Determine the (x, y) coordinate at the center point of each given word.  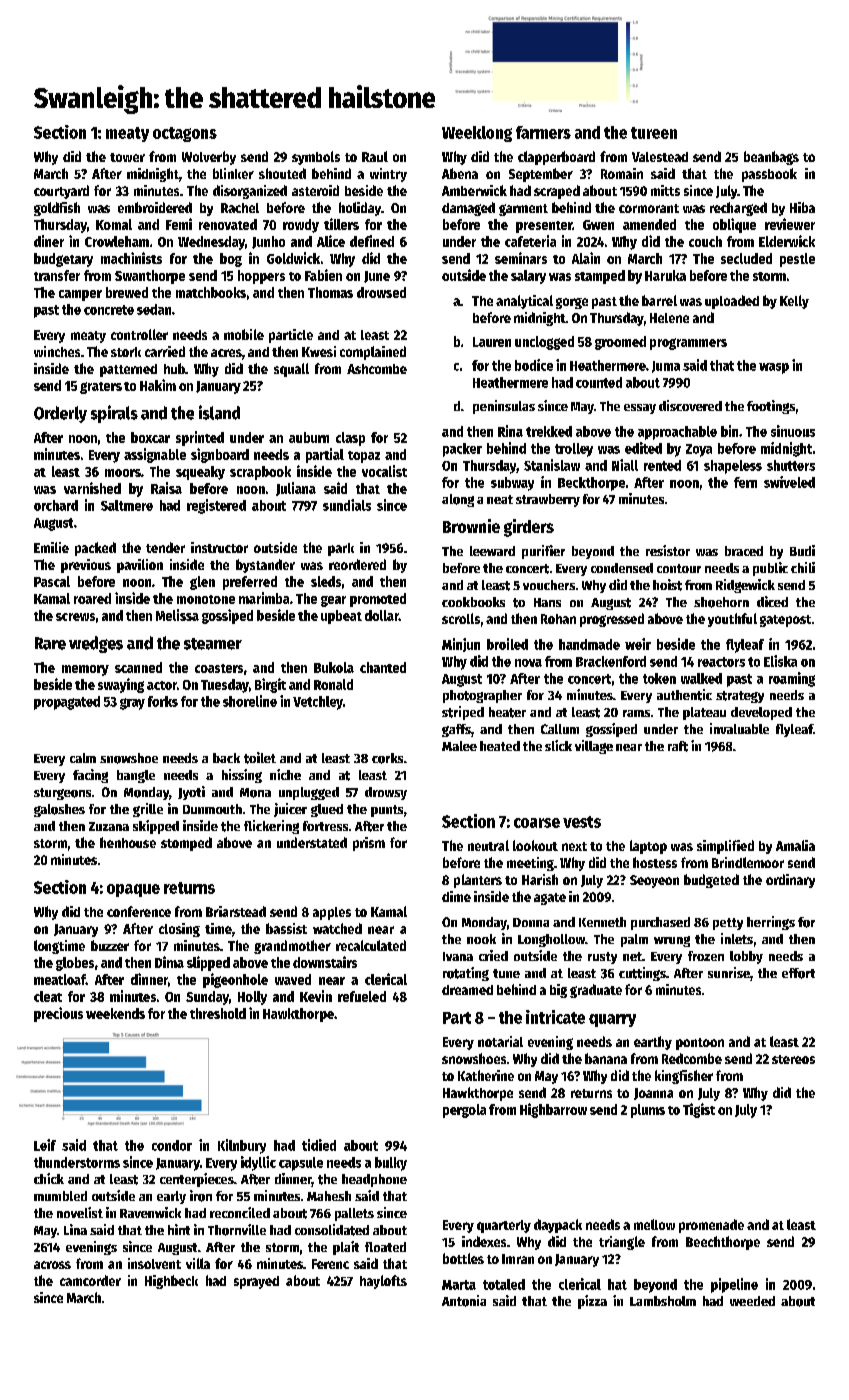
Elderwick (787, 241)
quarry (612, 1020)
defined (372, 241)
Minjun (461, 645)
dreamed (467, 990)
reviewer (790, 224)
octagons (185, 134)
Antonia (464, 1301)
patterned (128, 370)
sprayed (256, 1282)
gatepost (785, 621)
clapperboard (556, 158)
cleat (48, 996)
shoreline (250, 701)
